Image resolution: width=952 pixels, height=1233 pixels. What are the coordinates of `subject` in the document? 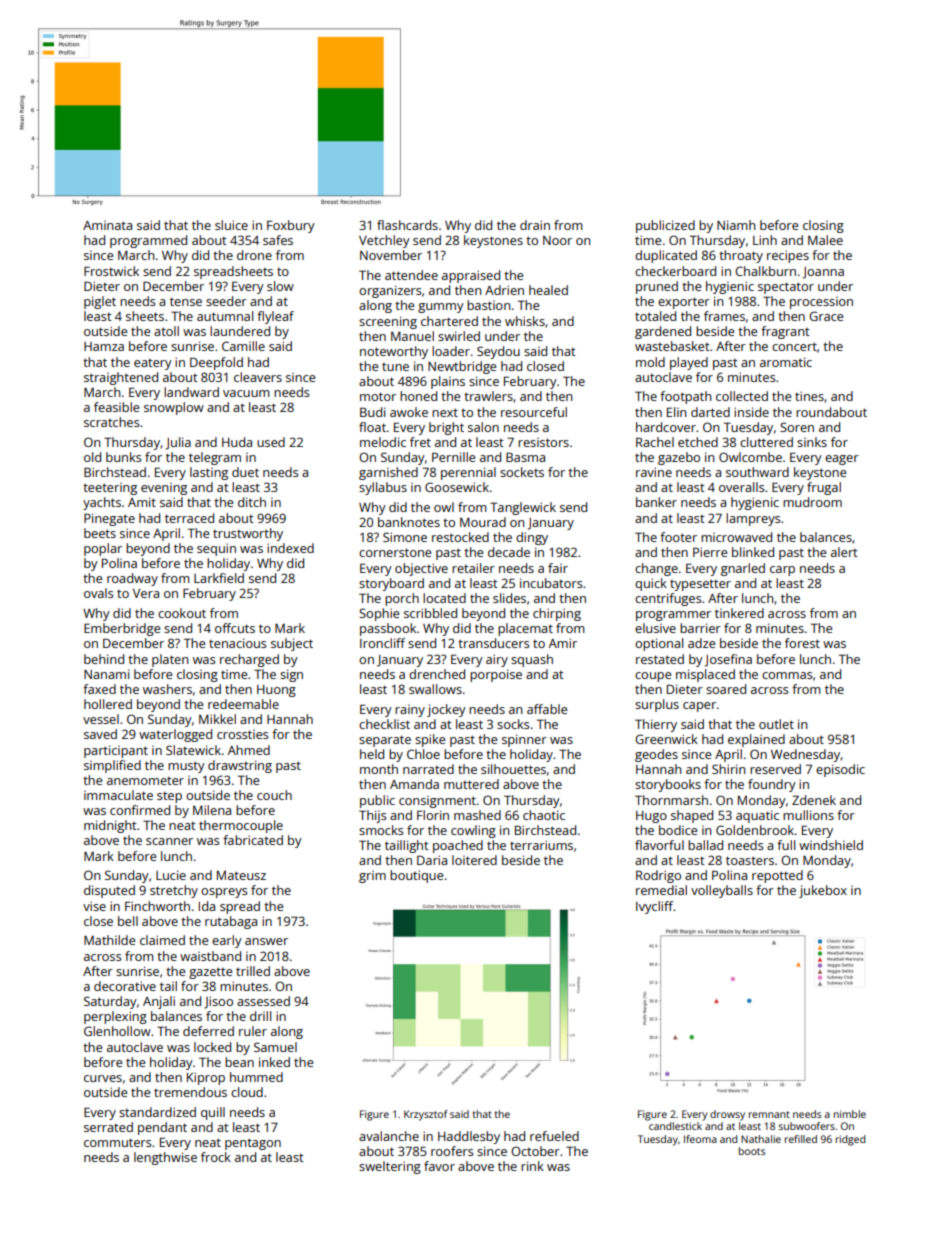 It's located at (292, 644).
